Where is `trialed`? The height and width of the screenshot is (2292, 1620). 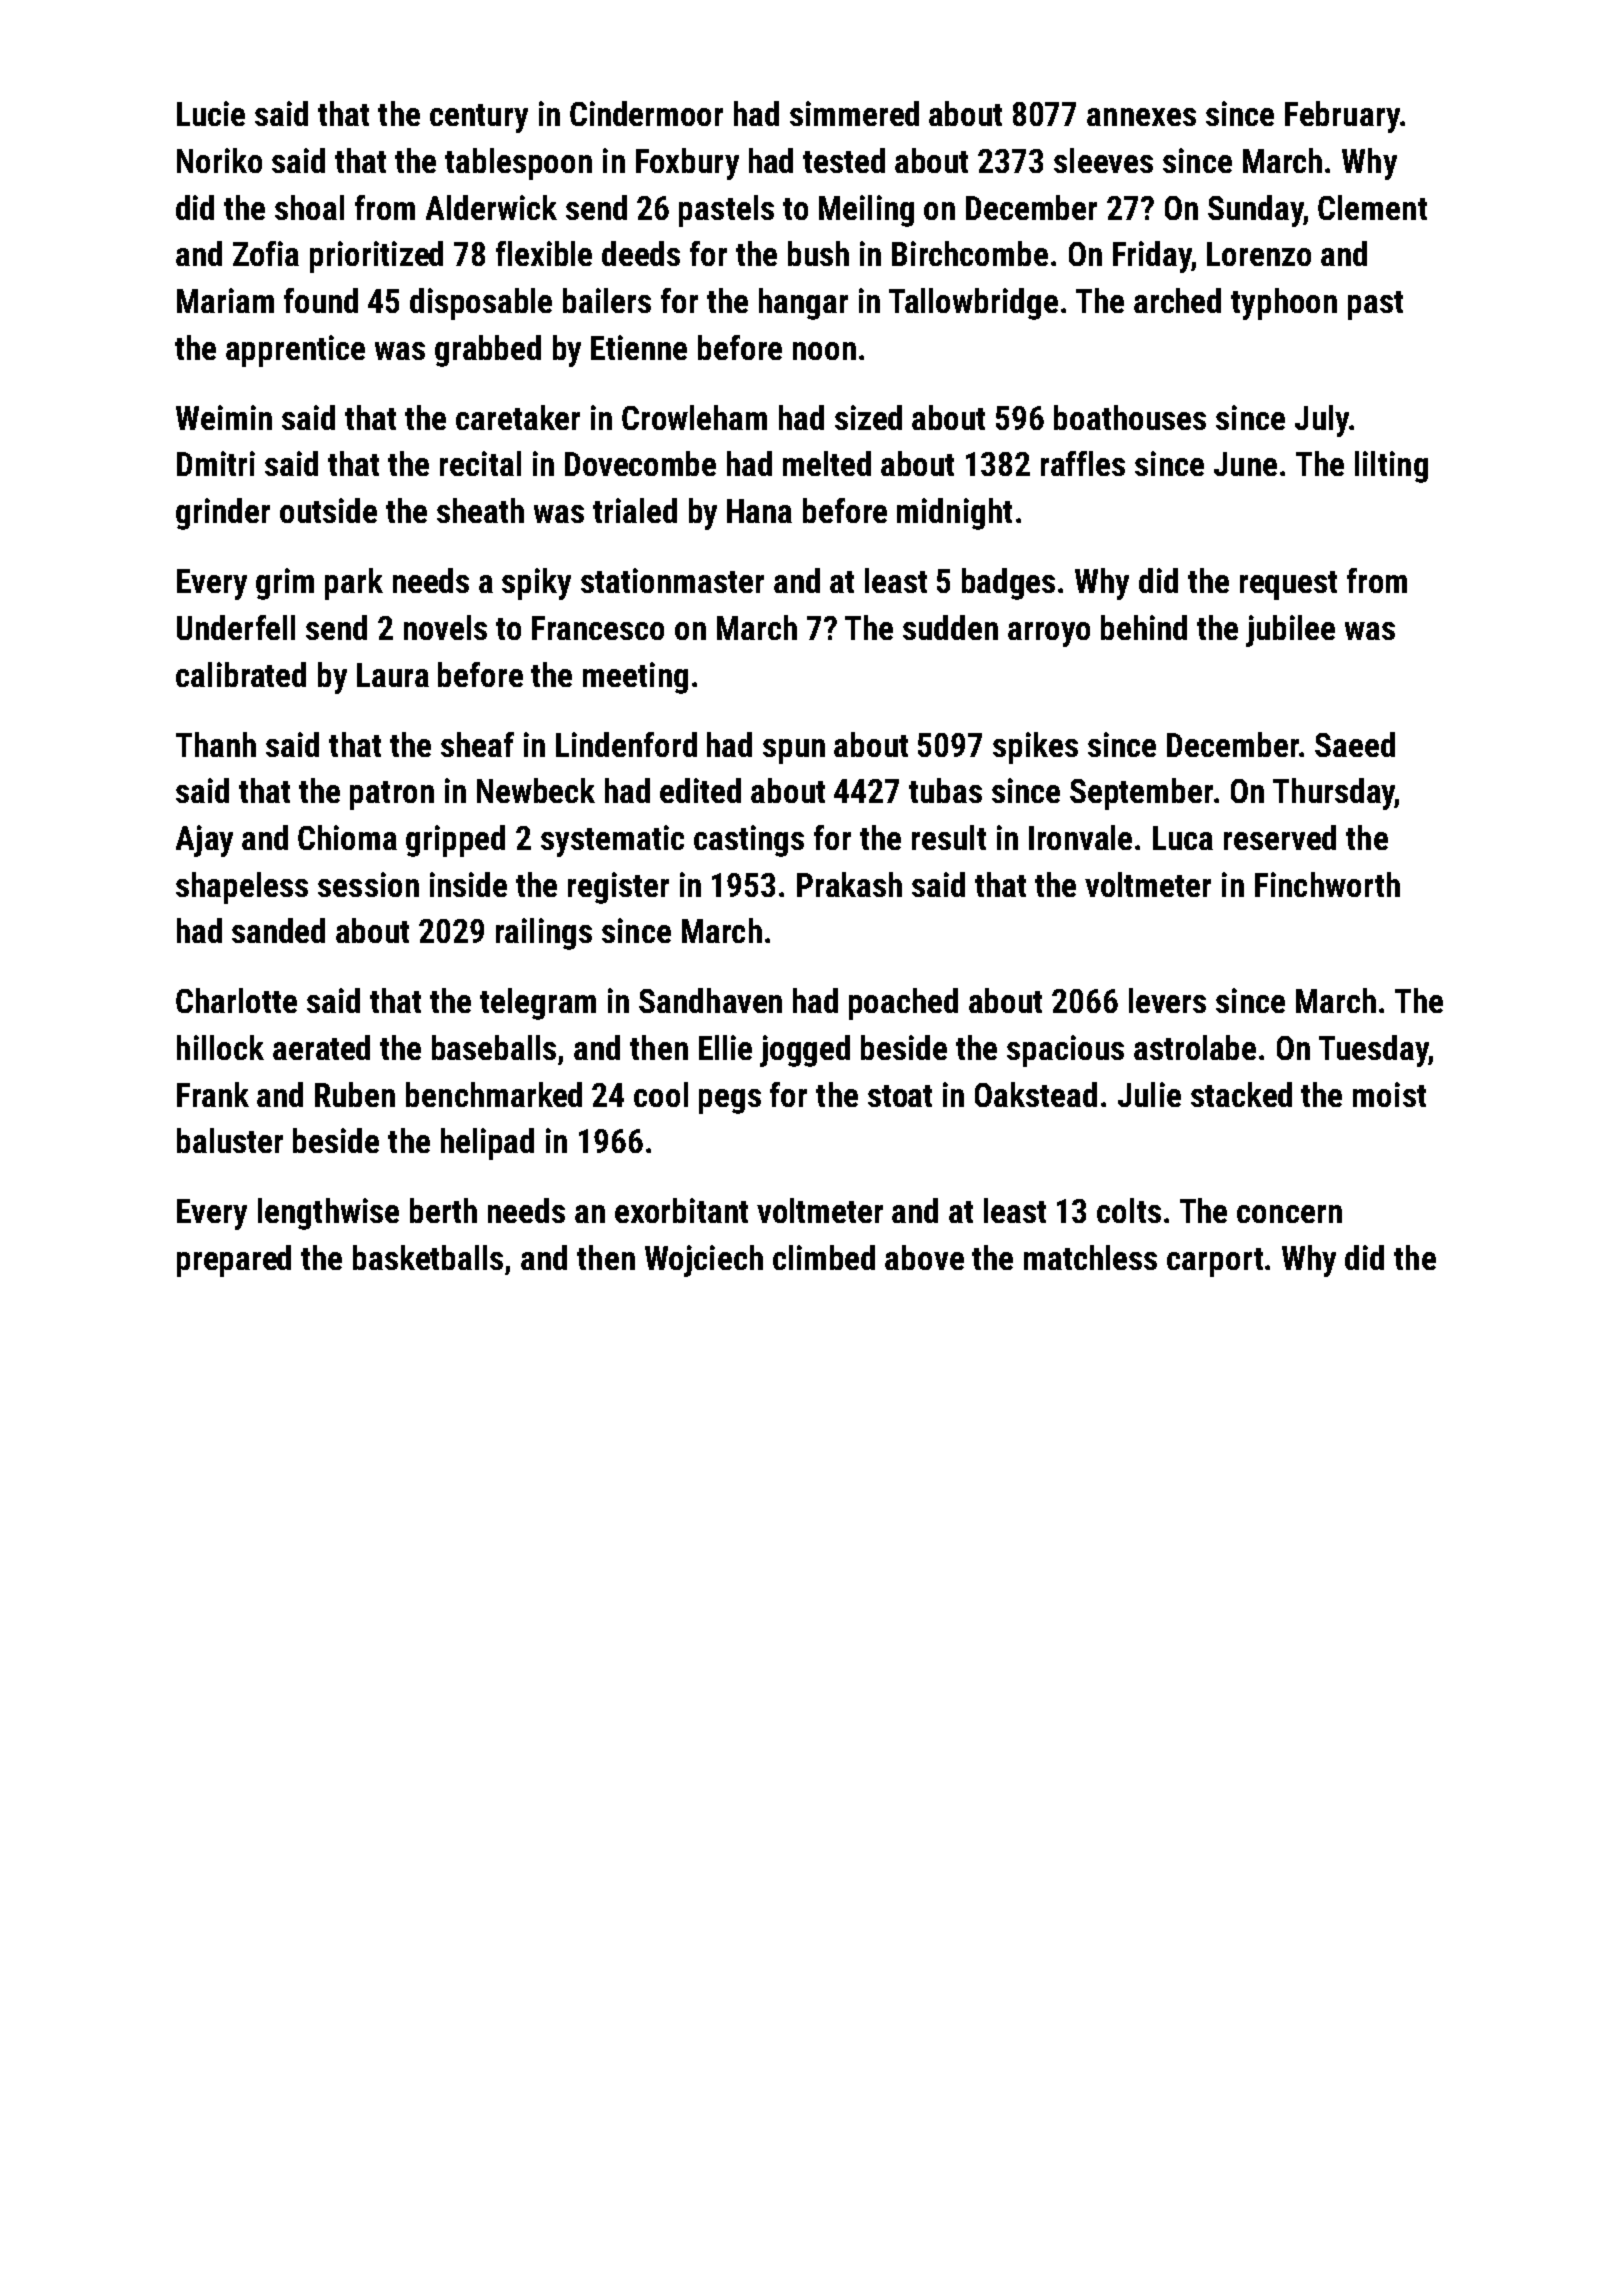
trialed is located at coordinates (635, 510).
